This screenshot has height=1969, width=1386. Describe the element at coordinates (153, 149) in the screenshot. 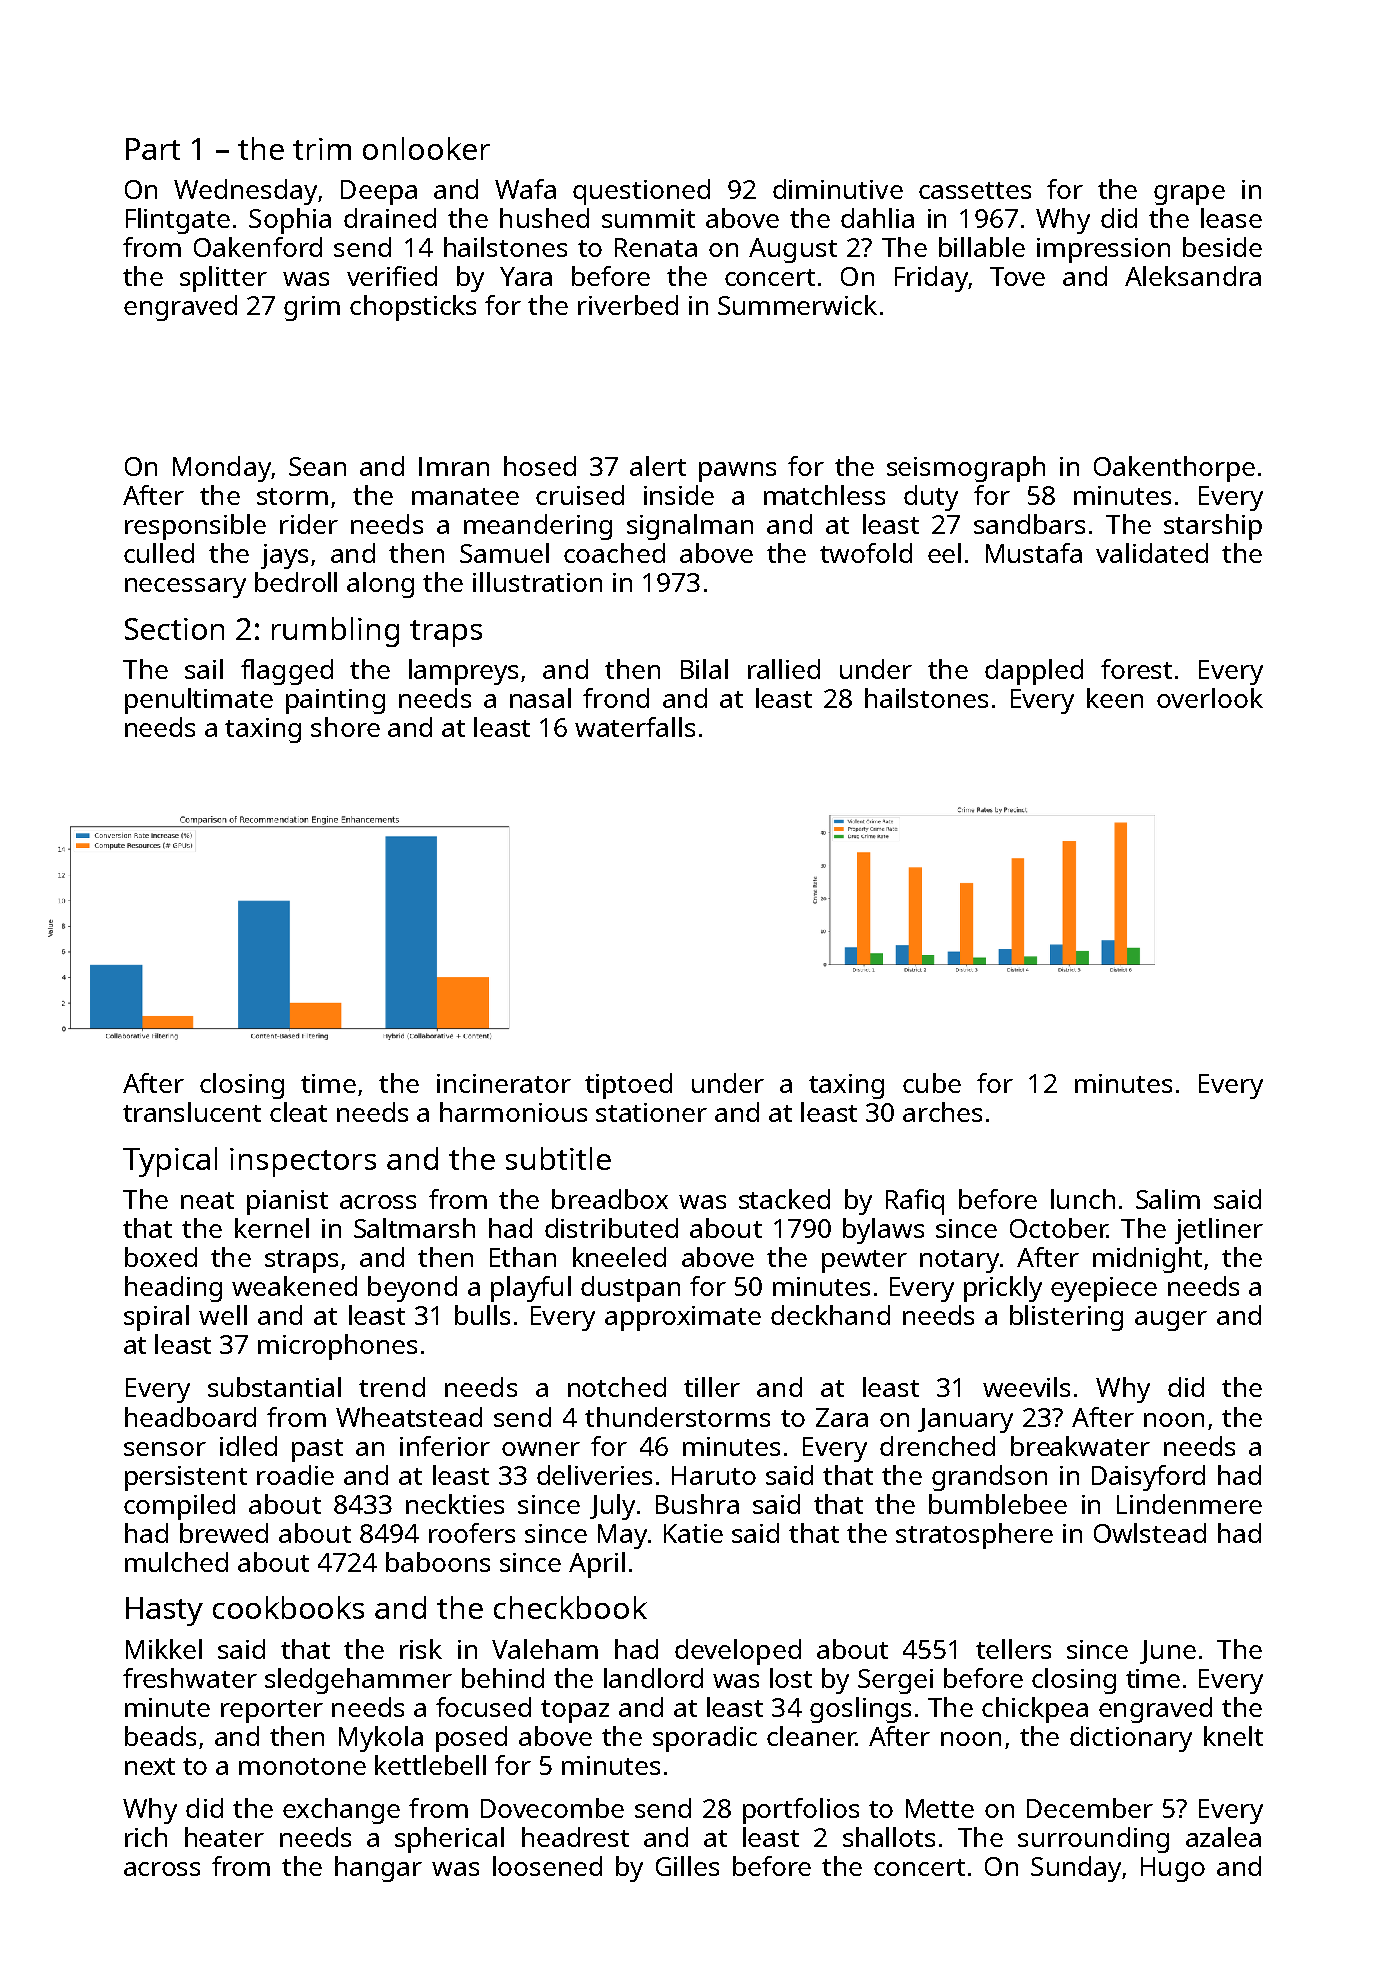

I see `Part` at that location.
